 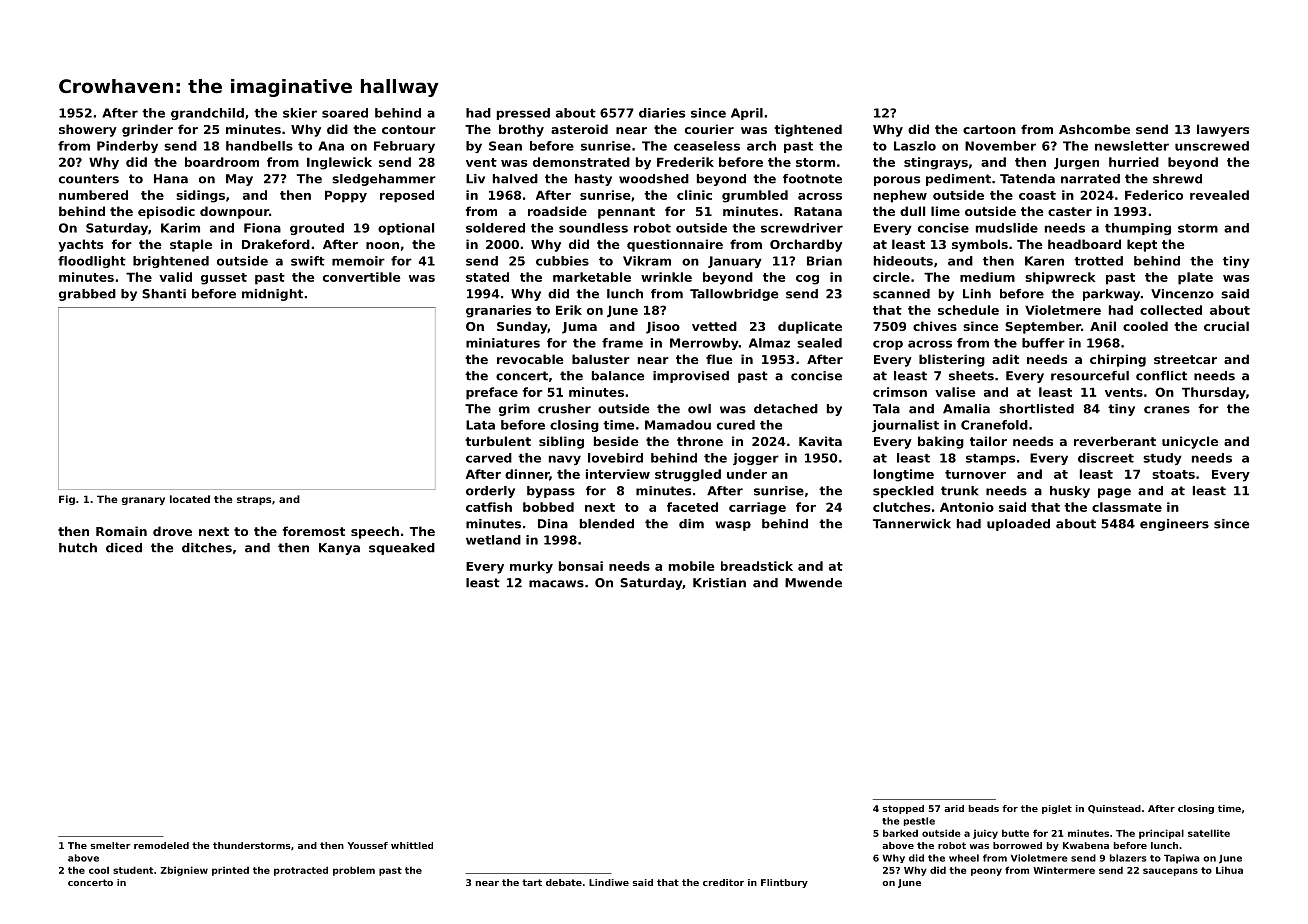 What do you see at coordinates (654, 179) in the screenshot?
I see `woodshed` at bounding box center [654, 179].
